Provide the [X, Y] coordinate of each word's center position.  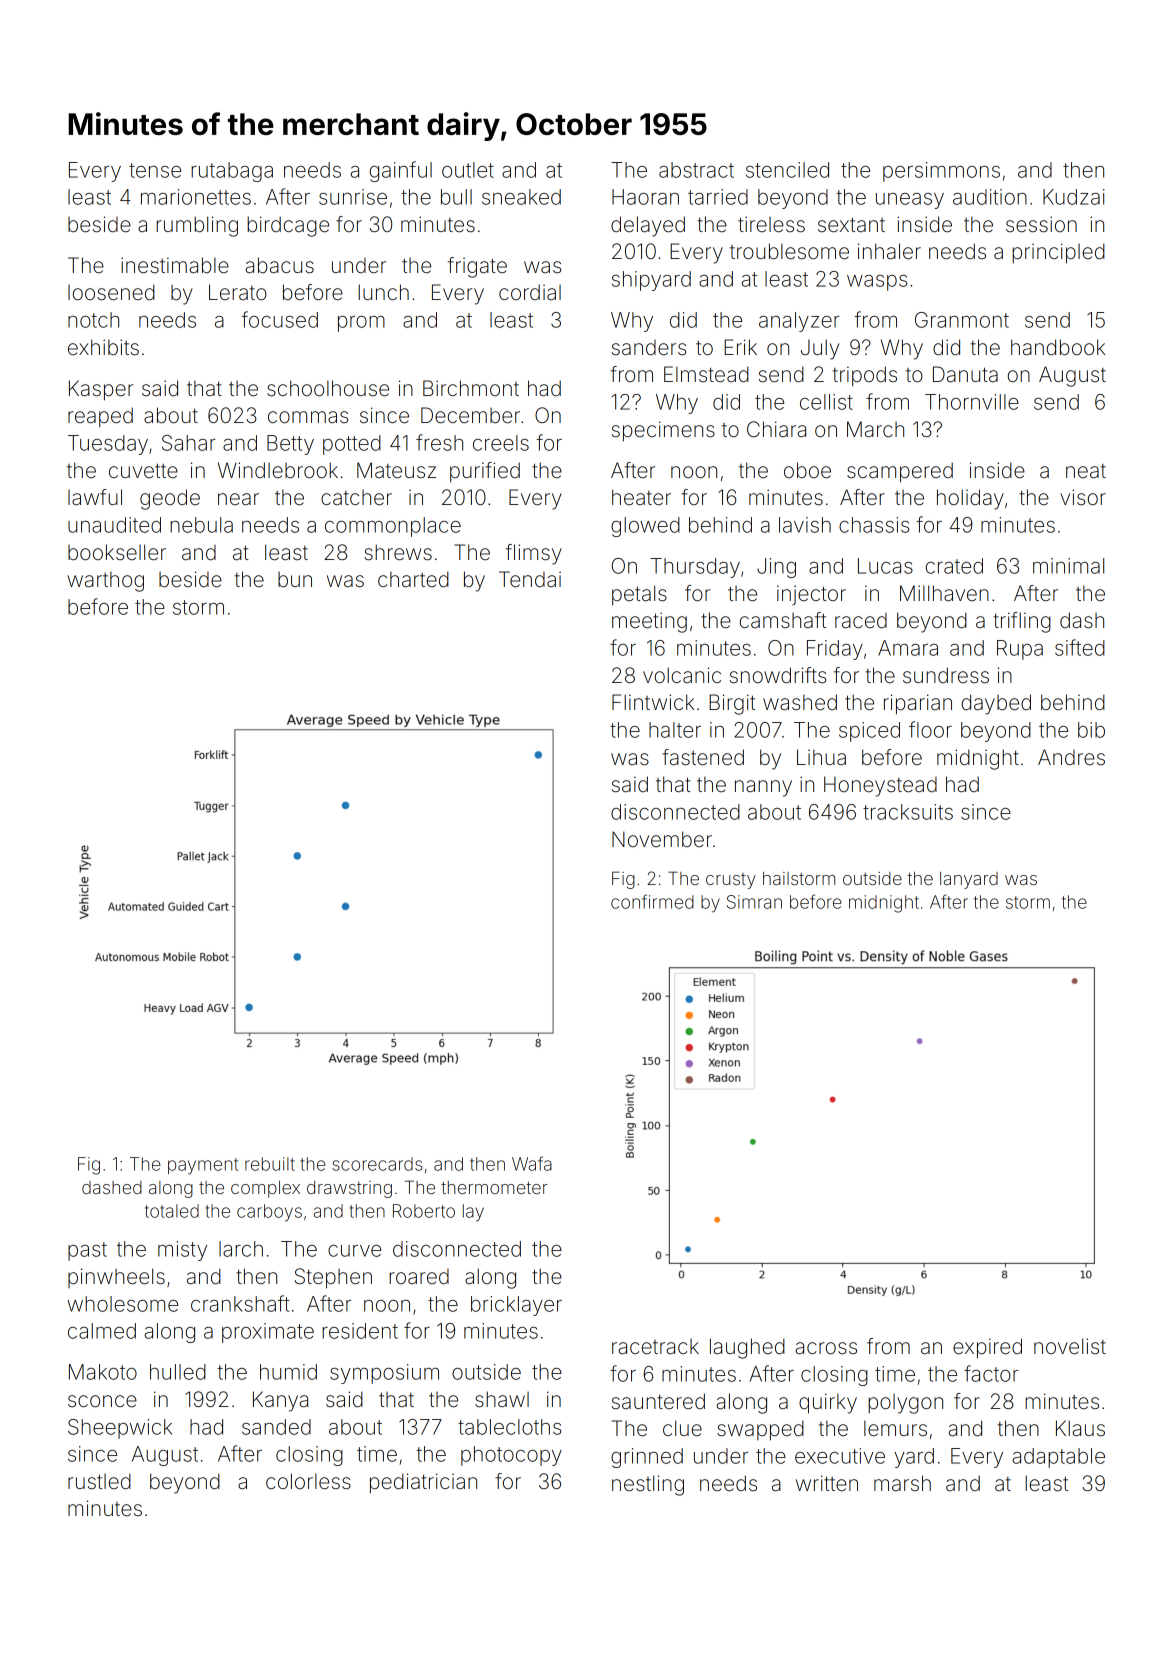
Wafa [532, 1163]
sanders [649, 348]
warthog [106, 581]
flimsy [534, 554]
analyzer [799, 322]
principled [1058, 253]
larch [241, 1249]
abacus [279, 265]
